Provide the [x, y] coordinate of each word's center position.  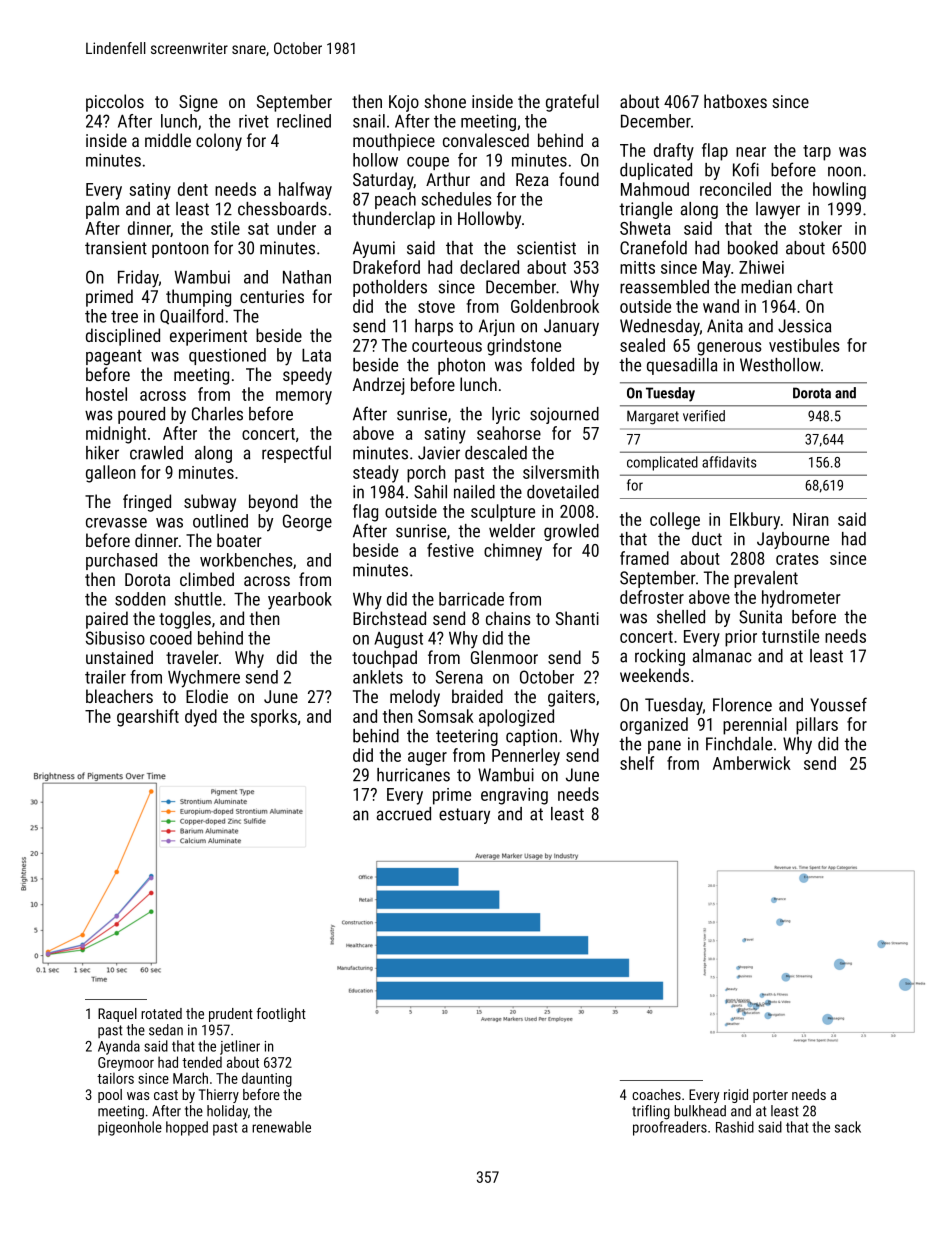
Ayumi [374, 249]
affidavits [729, 462]
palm [102, 210]
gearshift [148, 718]
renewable [281, 1127]
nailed [474, 492]
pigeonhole [130, 1128]
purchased [121, 561]
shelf [637, 763]
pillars [817, 726]
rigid [736, 1096]
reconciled [735, 189]
